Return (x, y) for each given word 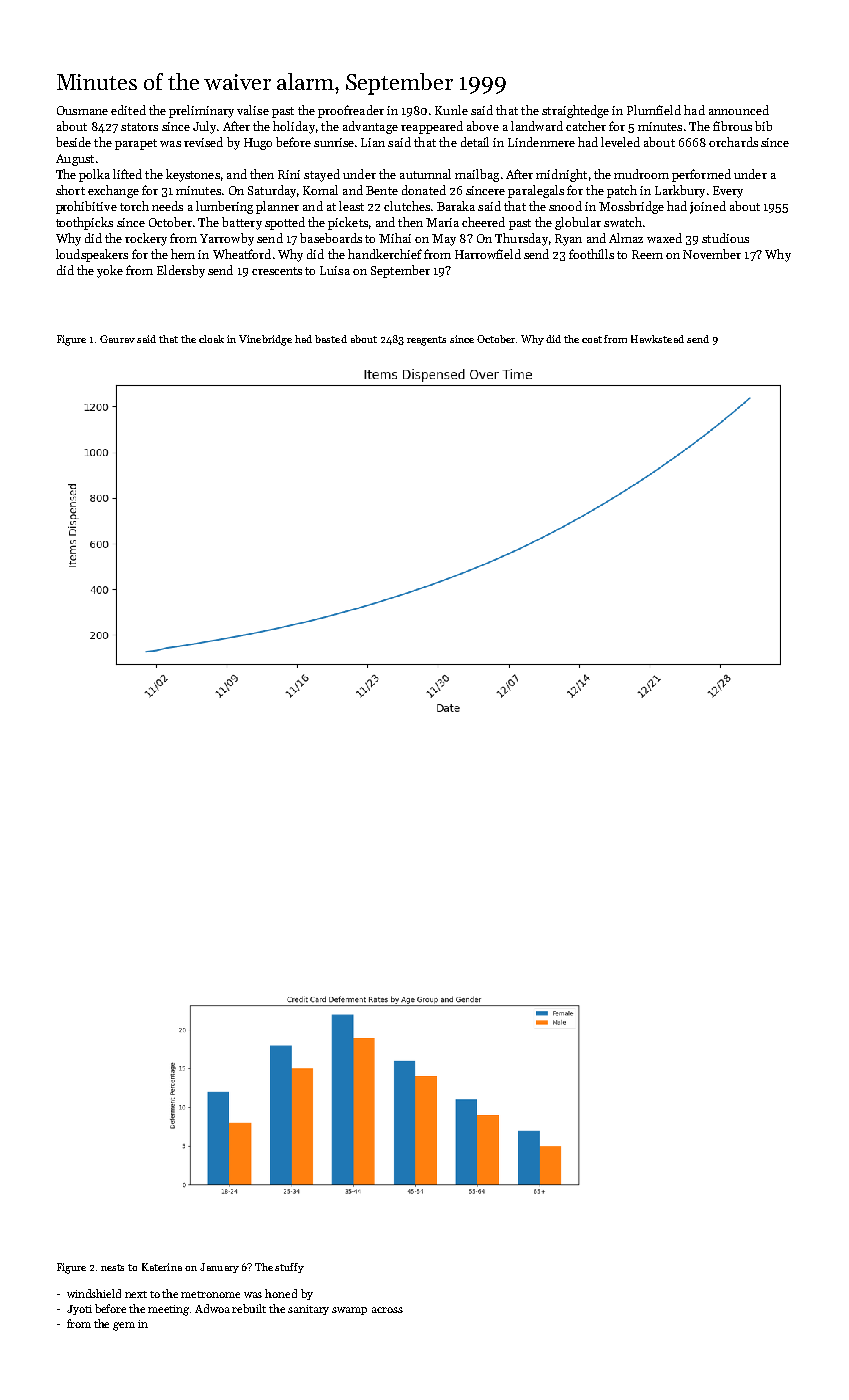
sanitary (308, 1310)
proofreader (351, 111)
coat (592, 339)
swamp (349, 1311)
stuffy (289, 1268)
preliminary (201, 111)
